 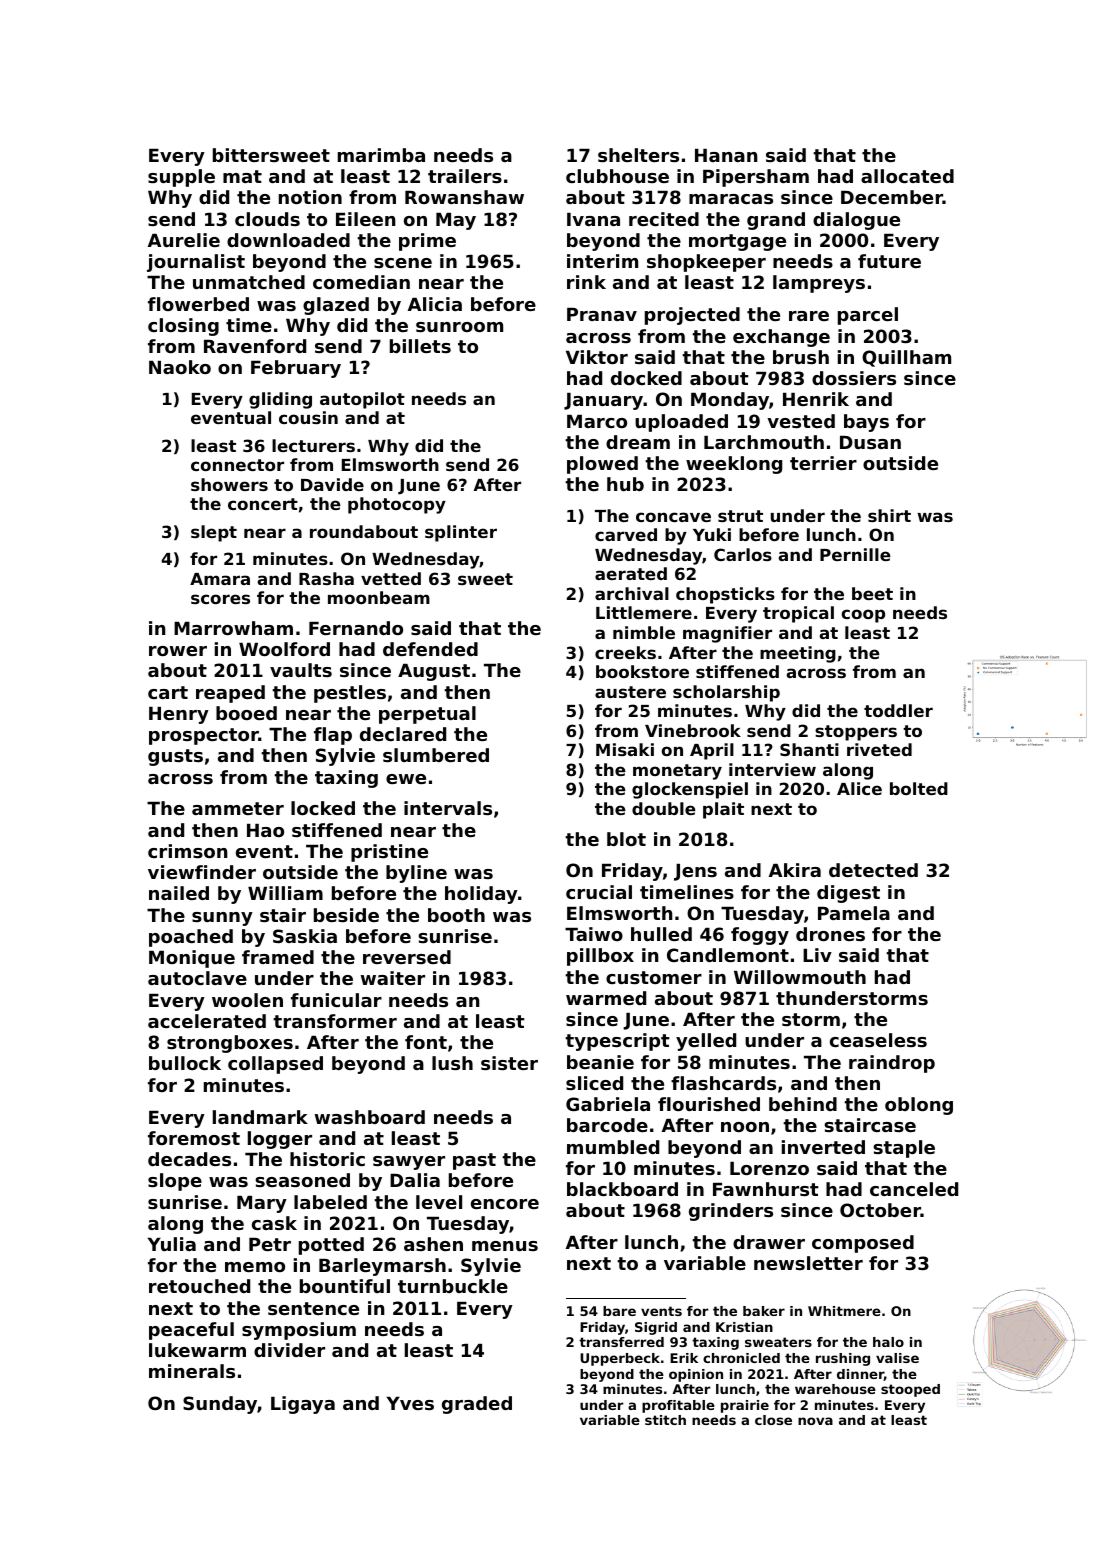 What do you see at coordinates (255, 346) in the screenshot?
I see `Ravenford` at bounding box center [255, 346].
